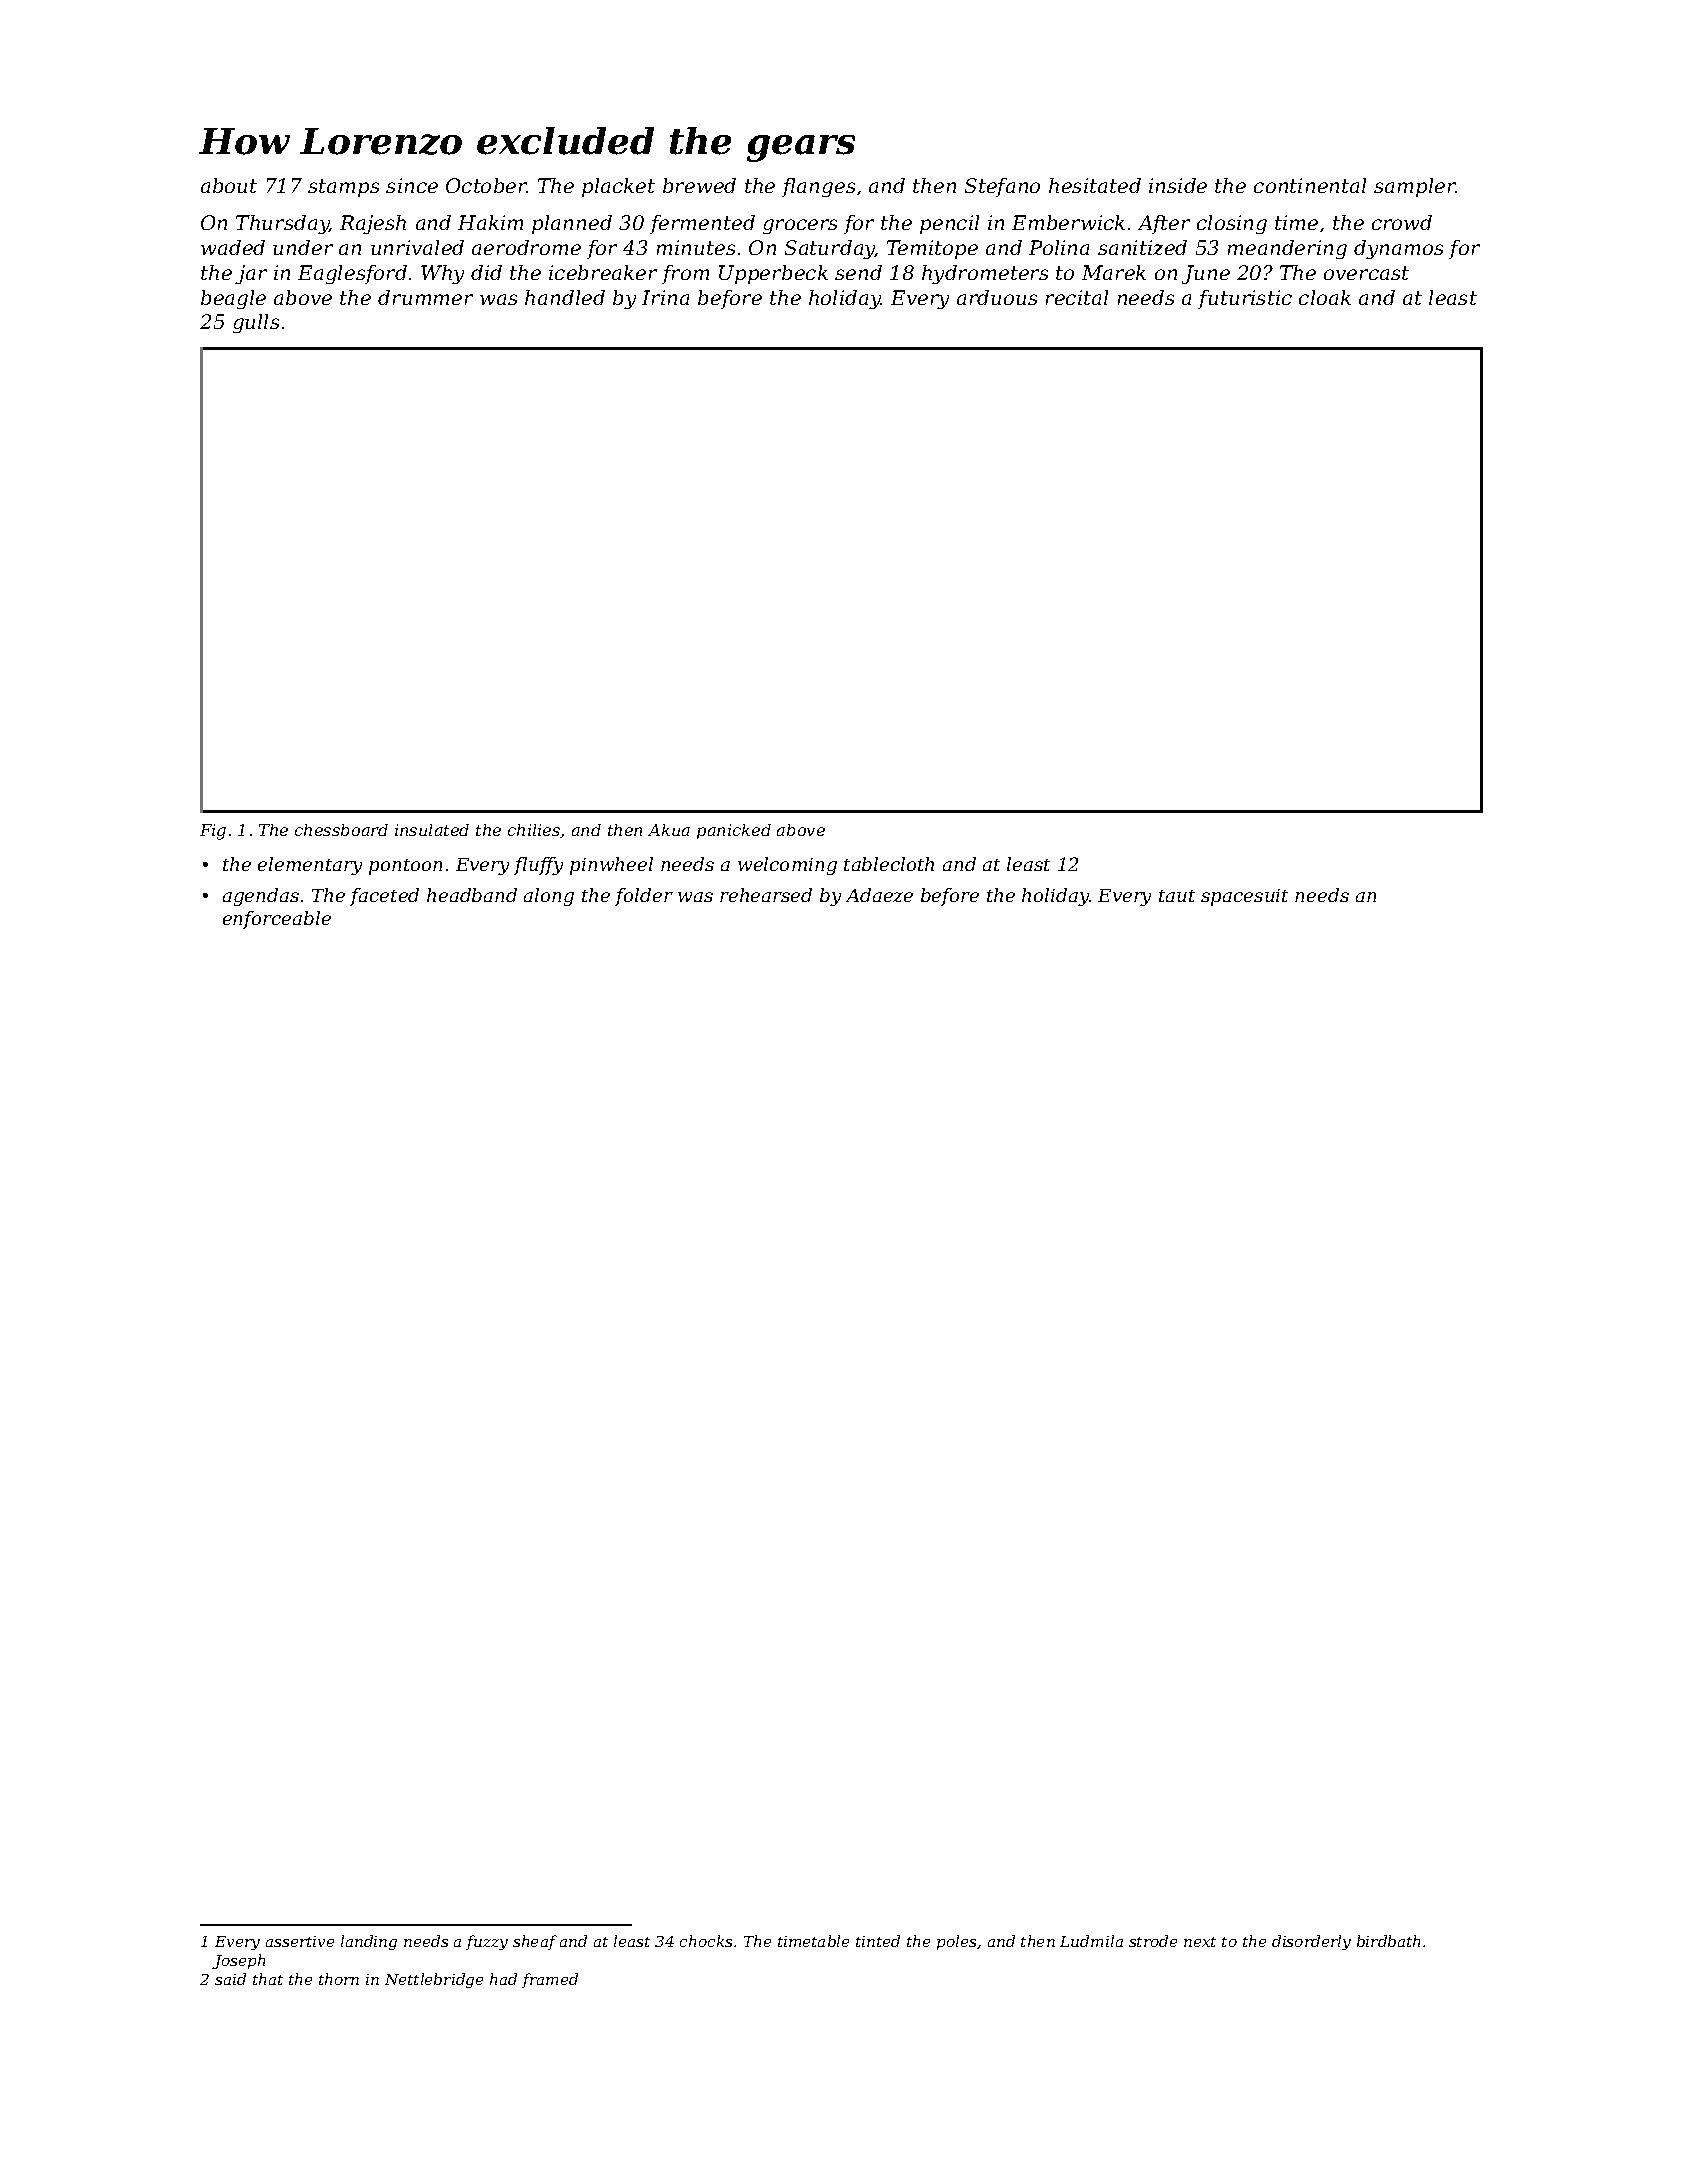 The width and height of the page is (1683, 2178). What do you see at coordinates (878, 1941) in the page?
I see `tinted` at bounding box center [878, 1941].
